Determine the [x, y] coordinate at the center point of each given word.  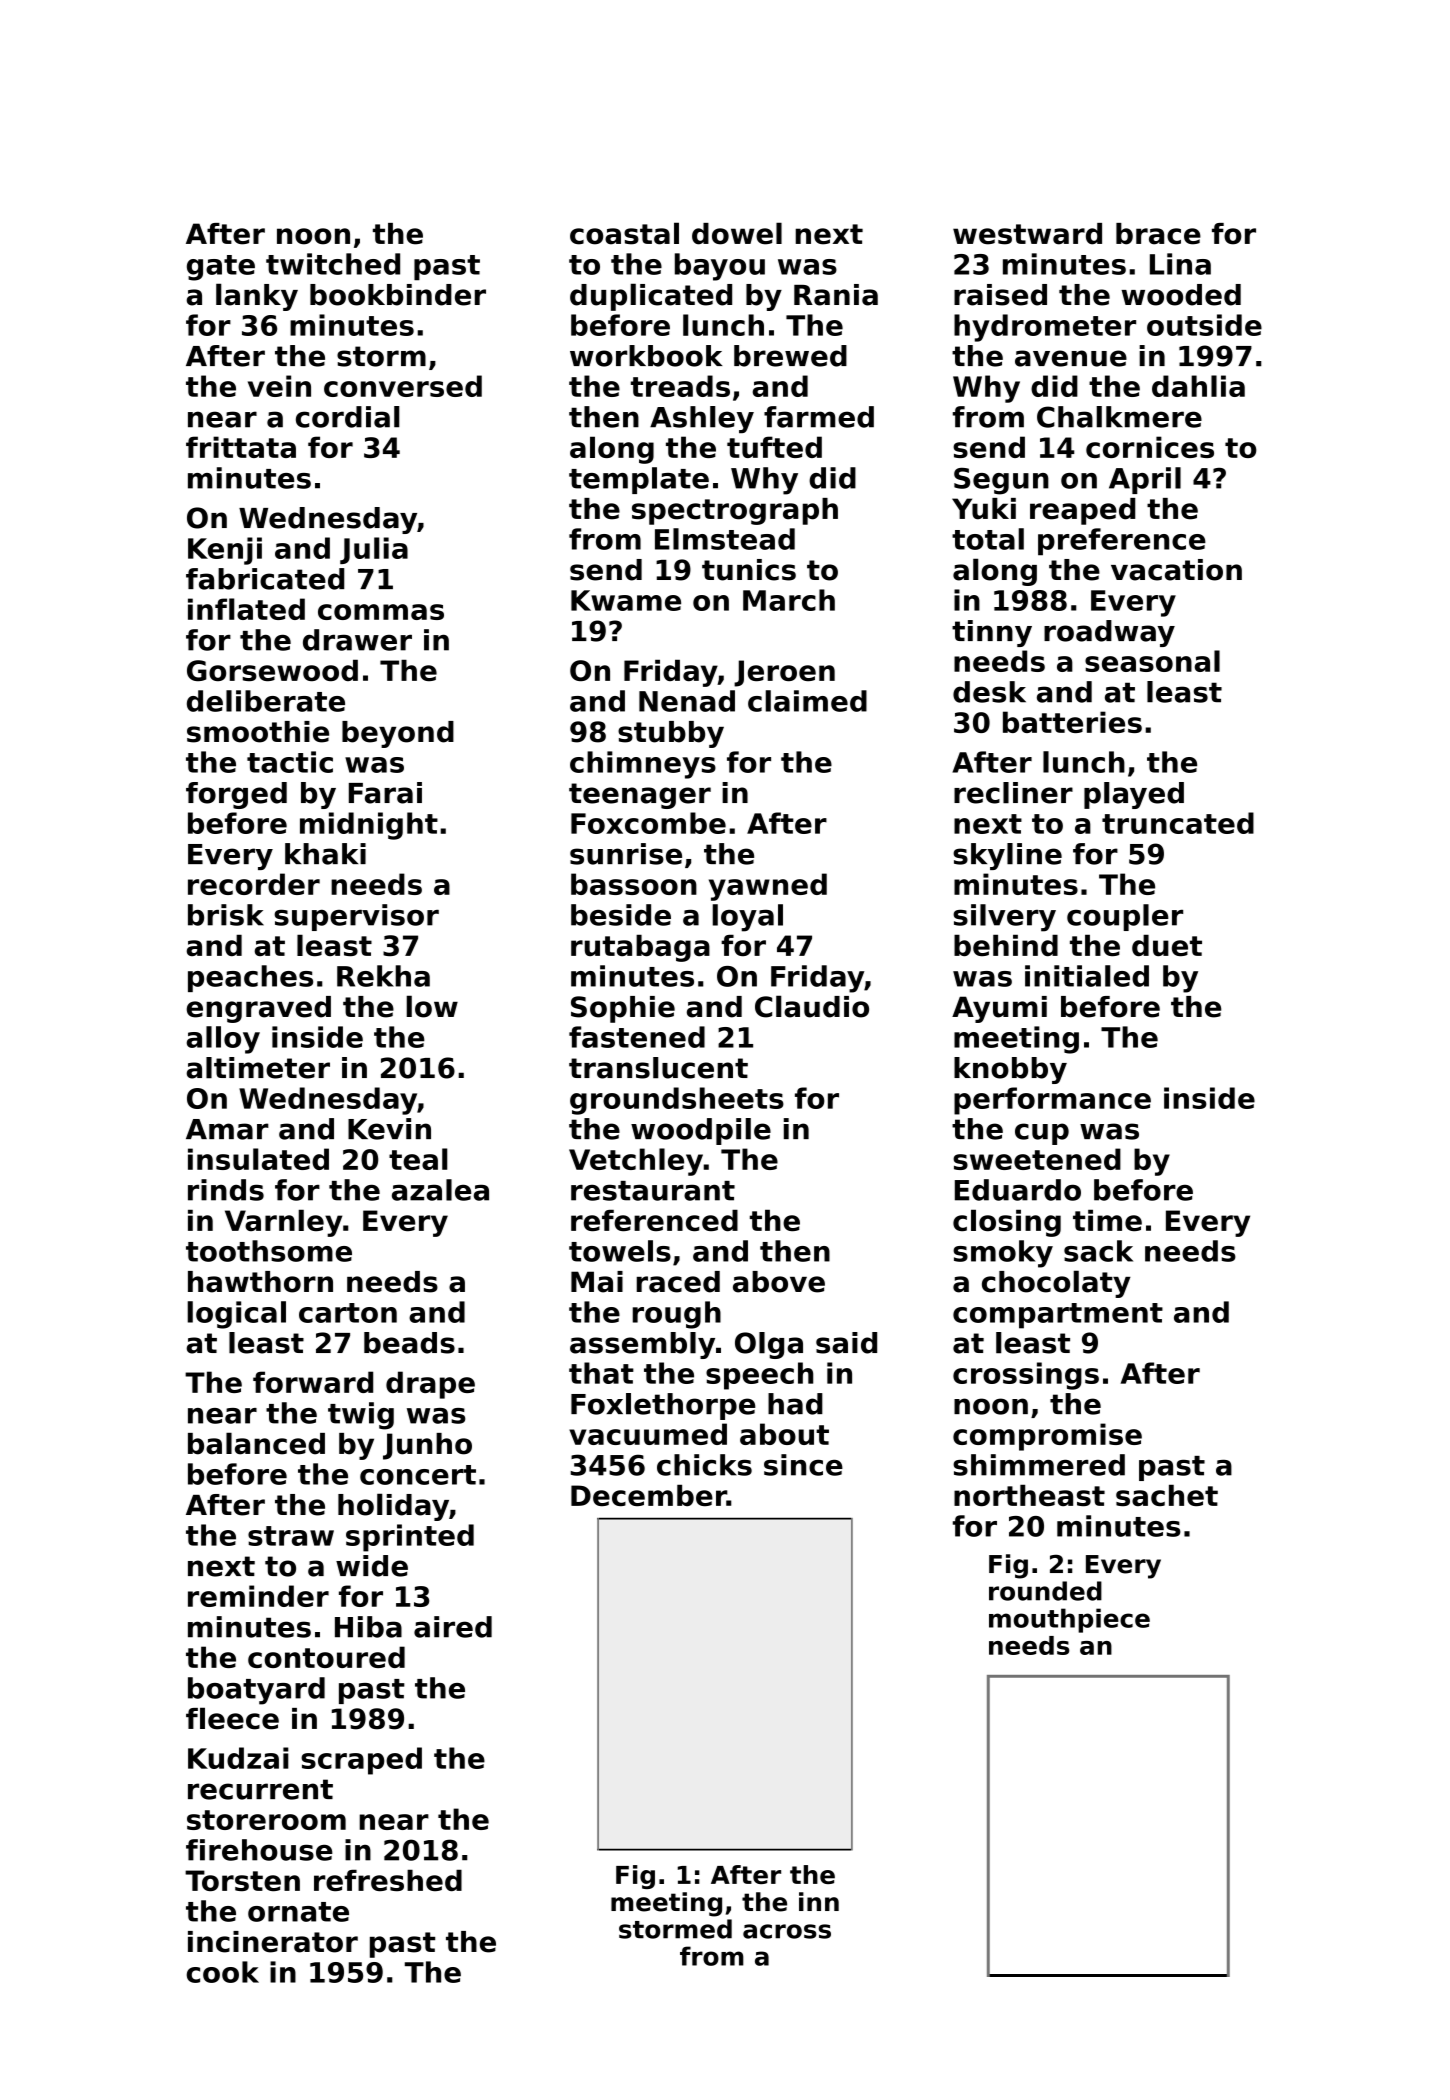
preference [1122, 542]
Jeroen [784, 673]
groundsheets [677, 1101]
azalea [440, 1190]
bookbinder [398, 295]
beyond [398, 734]
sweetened [1037, 1159]
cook [223, 1972]
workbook [646, 356]
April [1145, 480]
